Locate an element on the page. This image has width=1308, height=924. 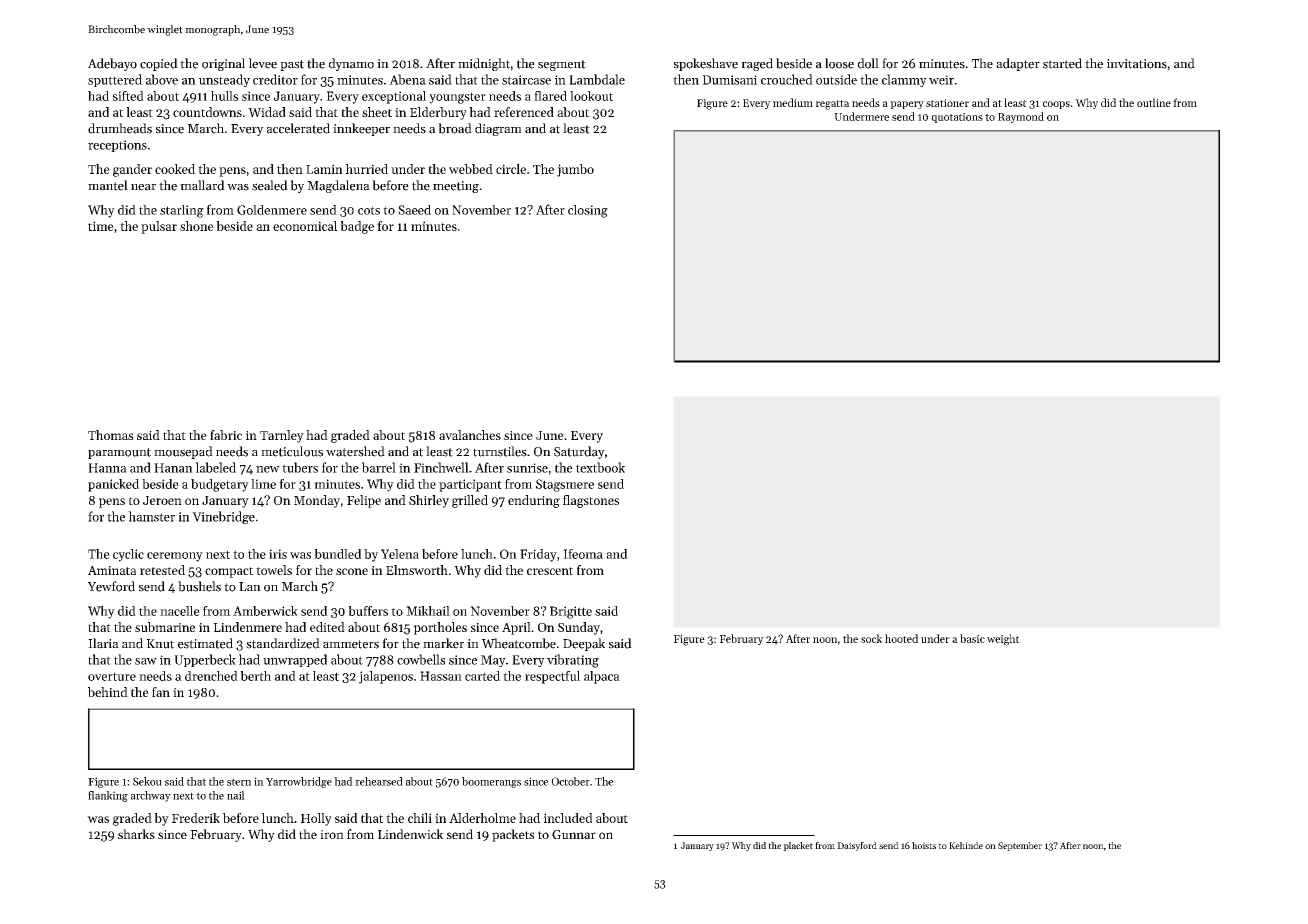
Raymond is located at coordinates (1021, 117).
